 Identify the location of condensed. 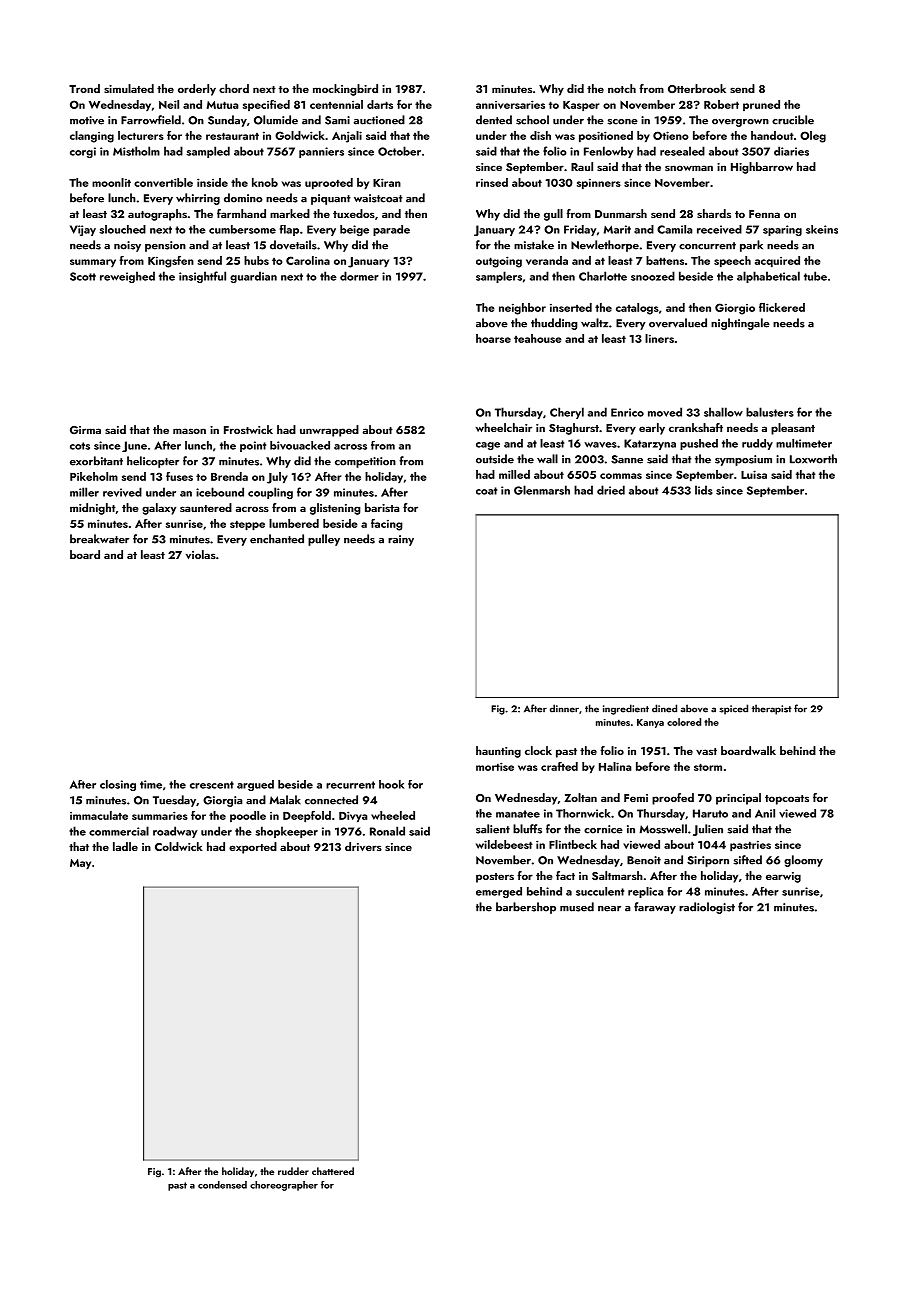
(222, 1185).
